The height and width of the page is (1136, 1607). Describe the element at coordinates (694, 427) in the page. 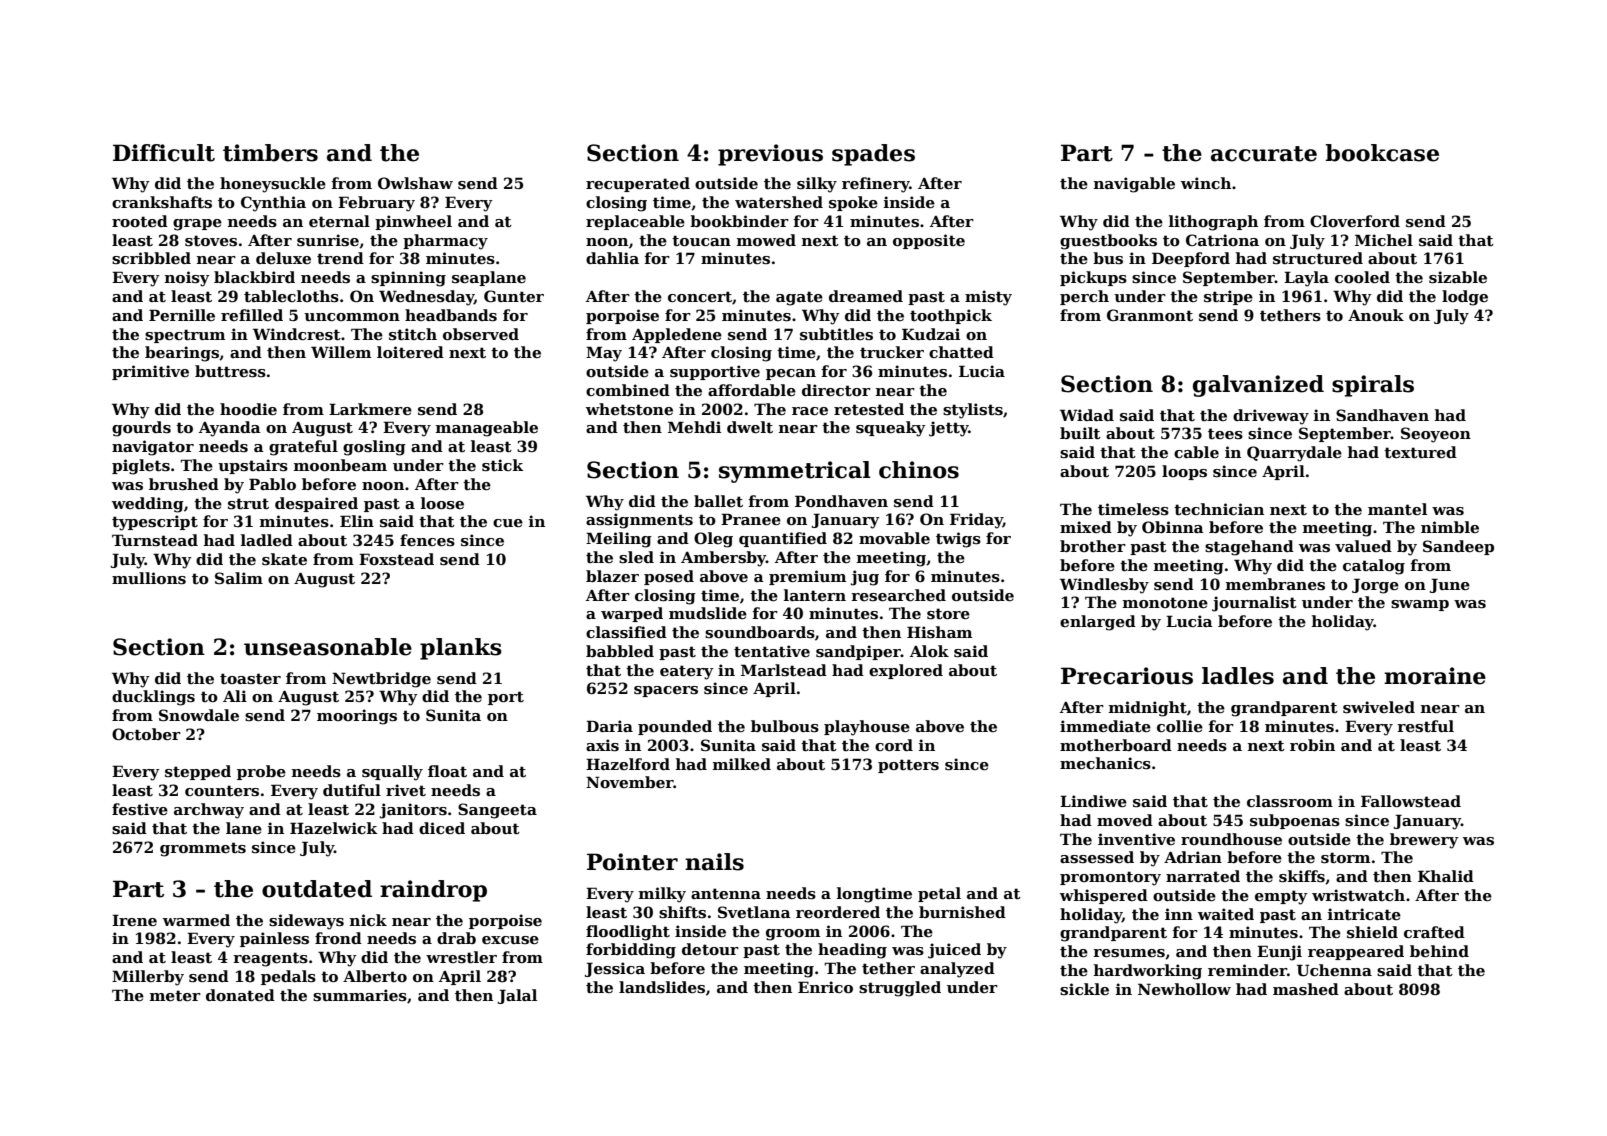

I see `Mehdi` at that location.
